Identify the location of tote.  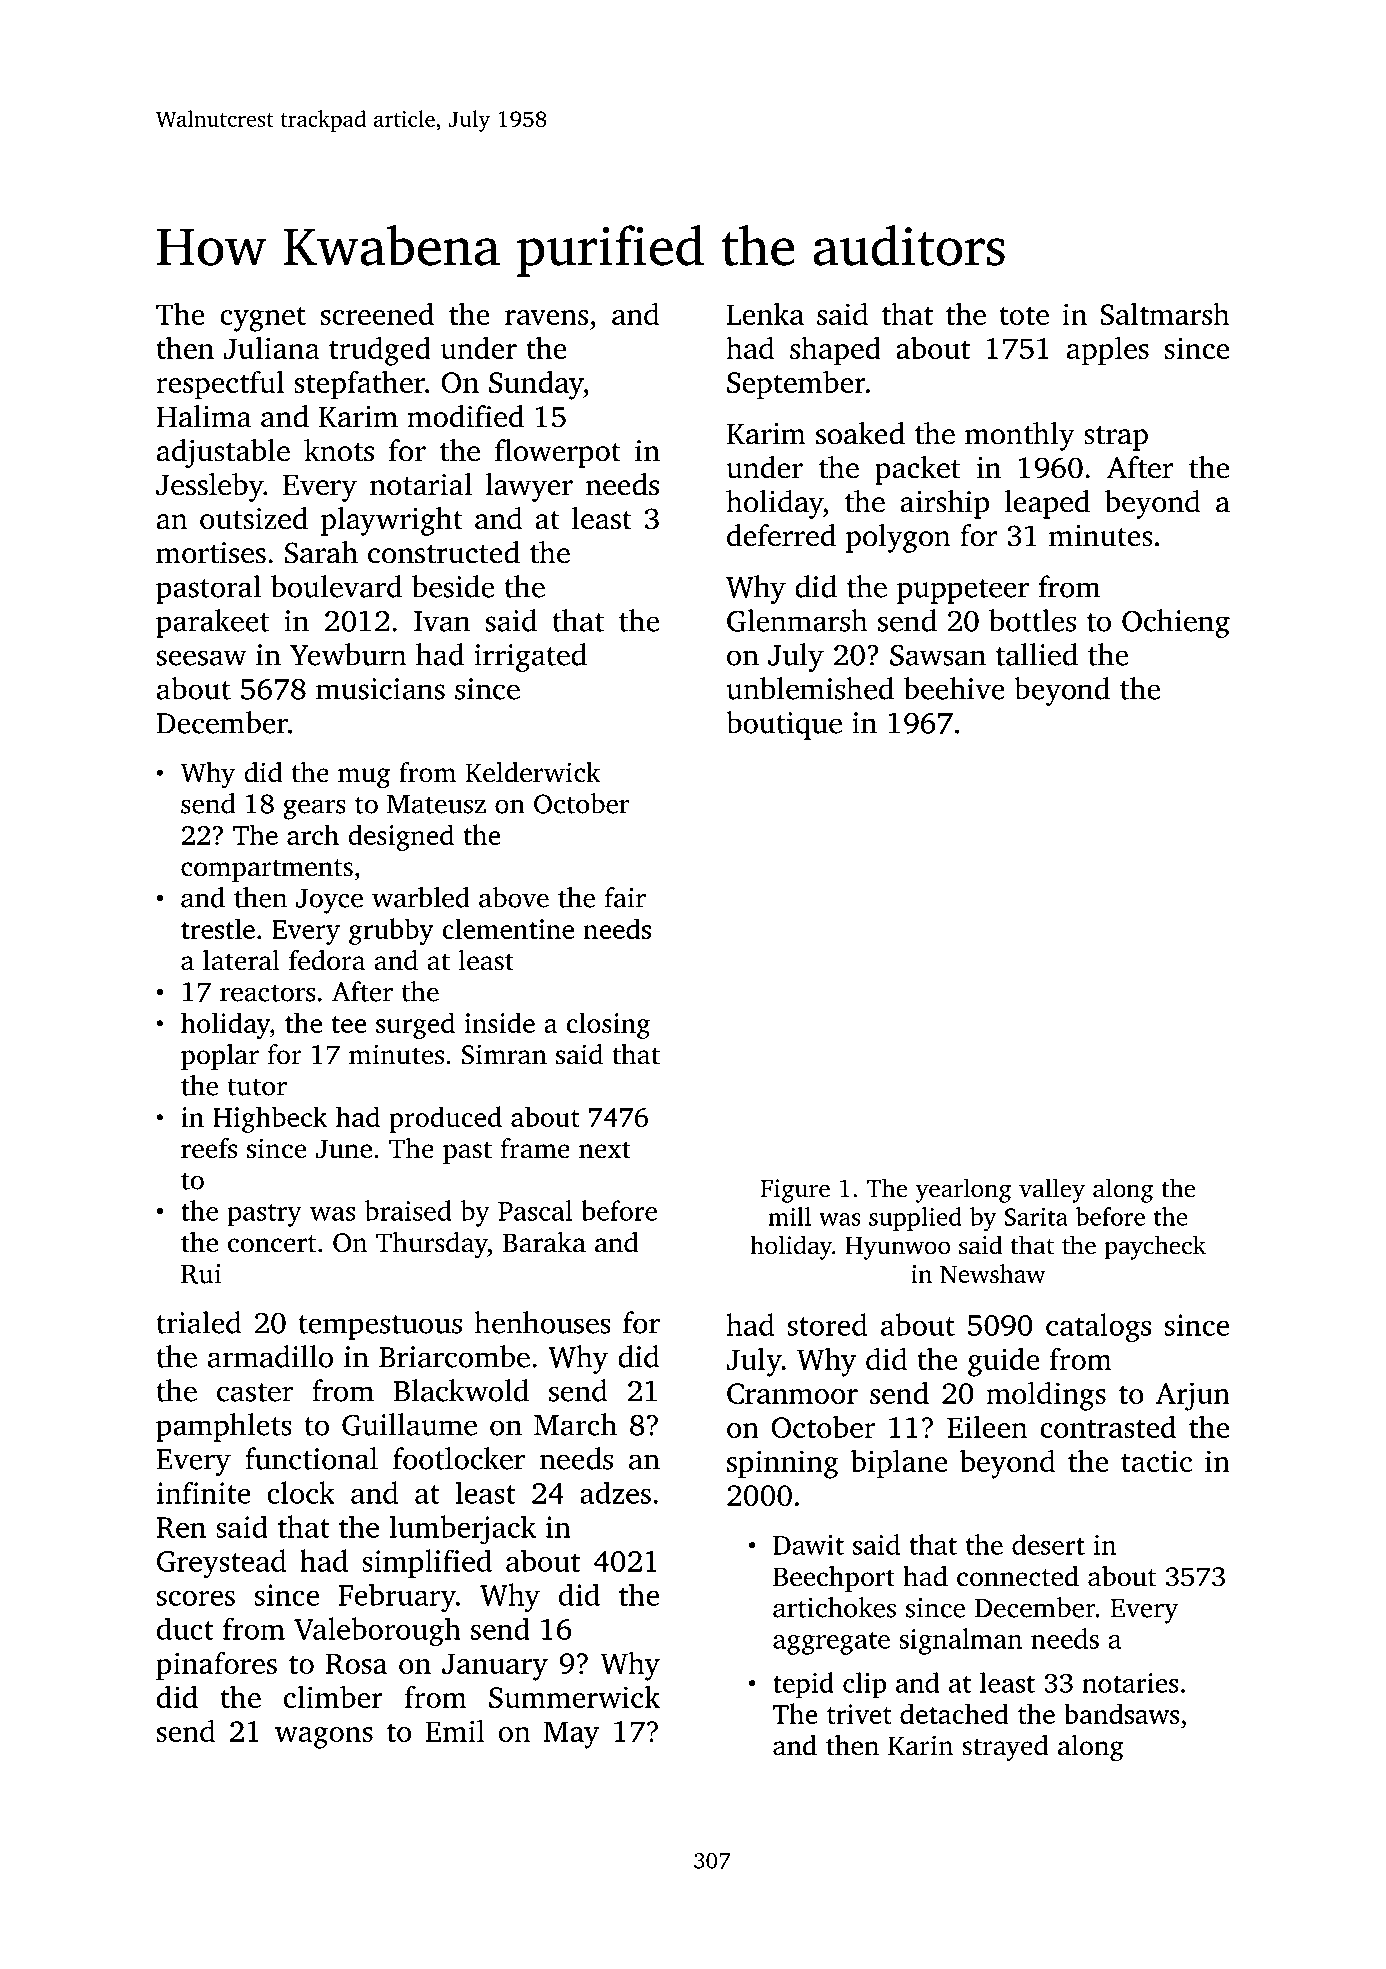
(1024, 315).
